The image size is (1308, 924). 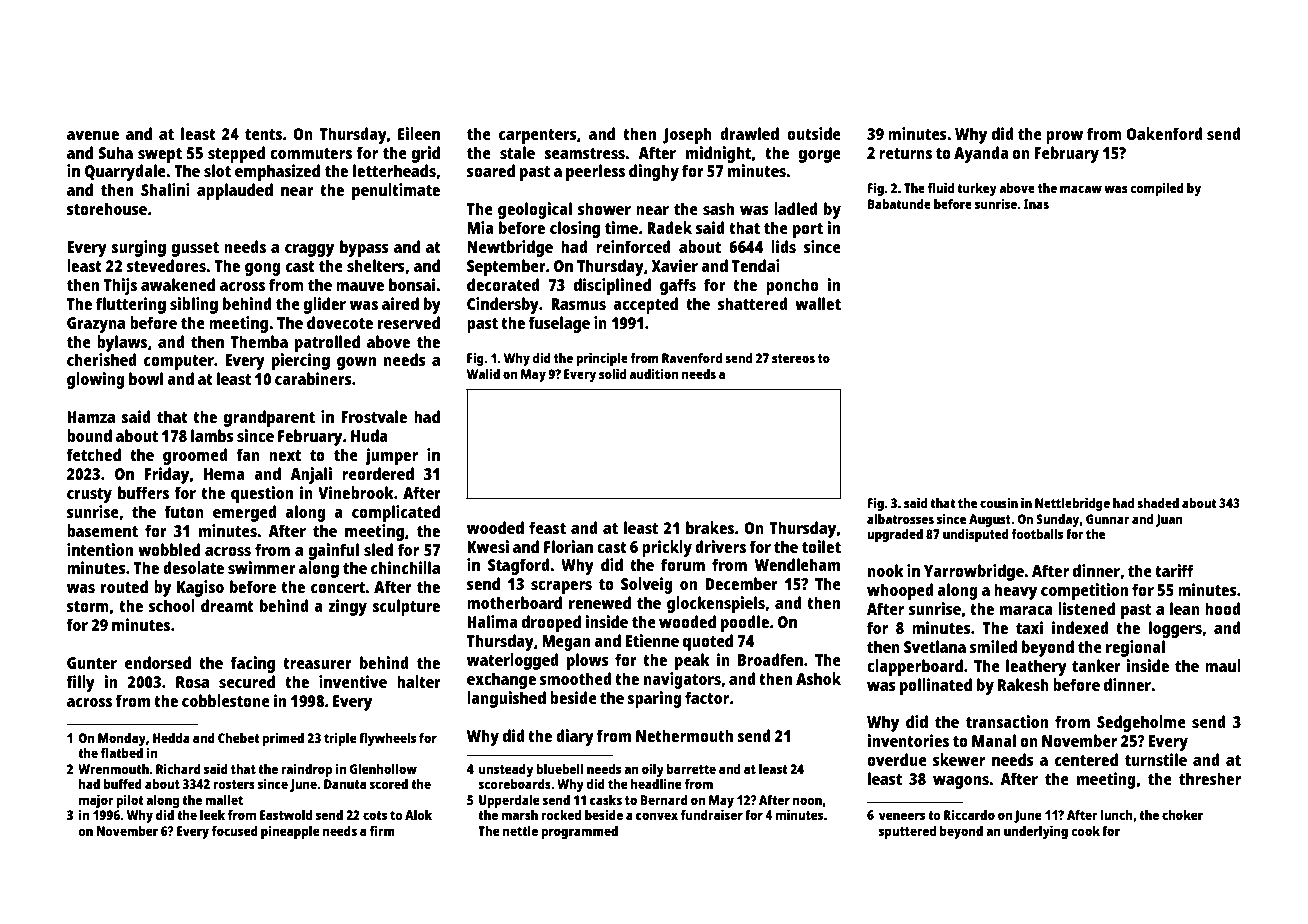 What do you see at coordinates (102, 359) in the page?
I see `cherished` at bounding box center [102, 359].
